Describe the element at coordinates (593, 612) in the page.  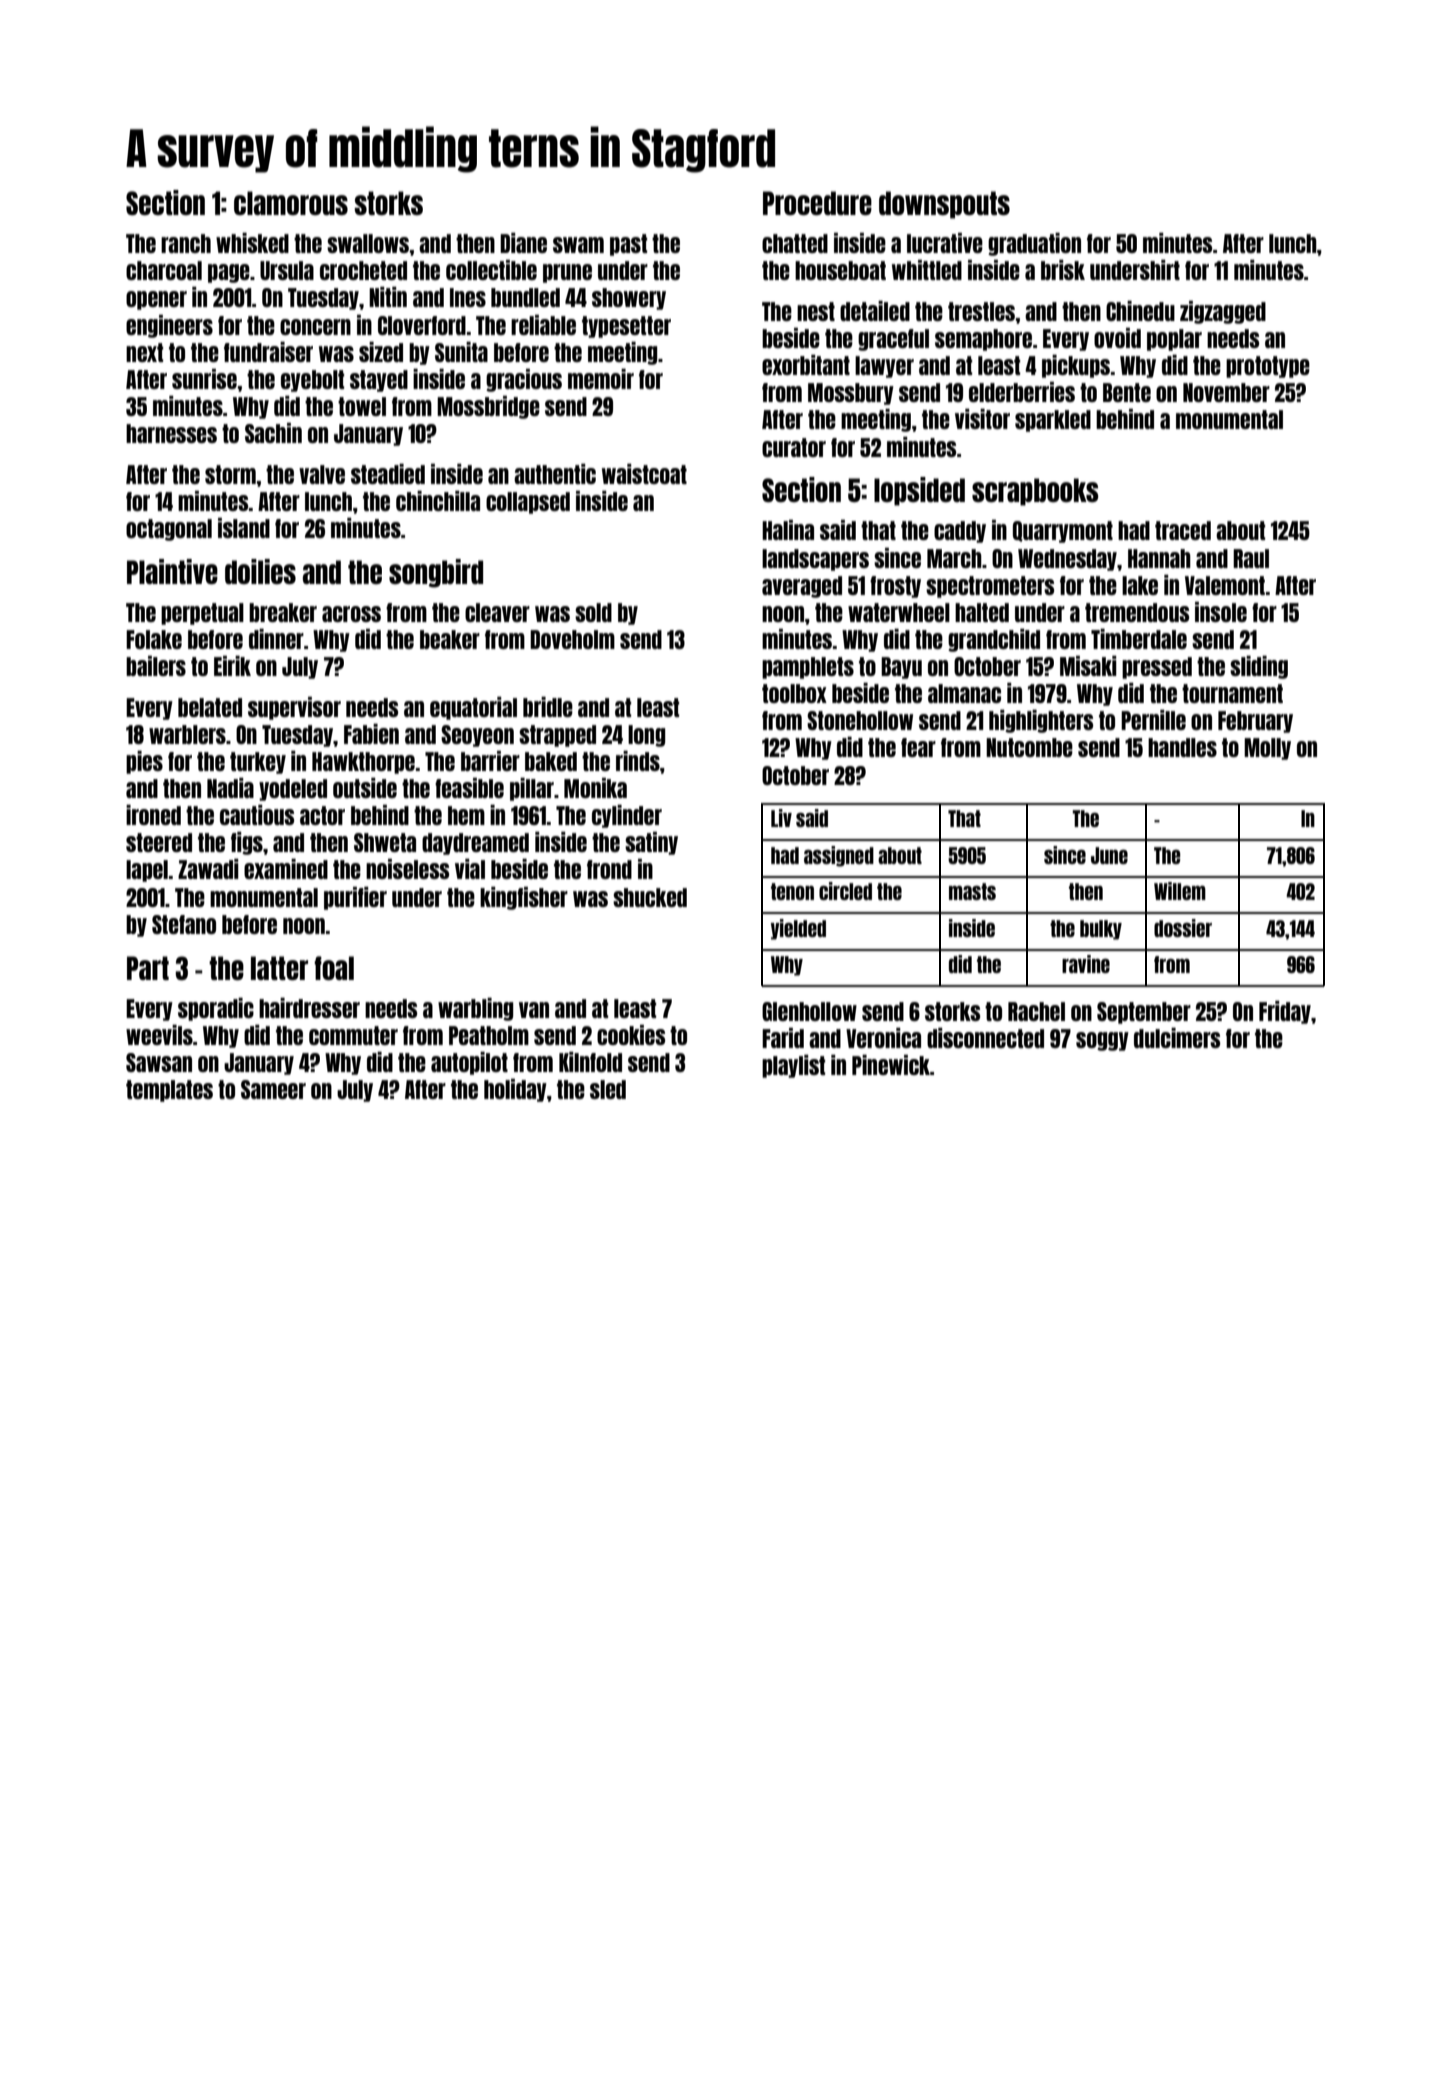
I see `sold` at that location.
